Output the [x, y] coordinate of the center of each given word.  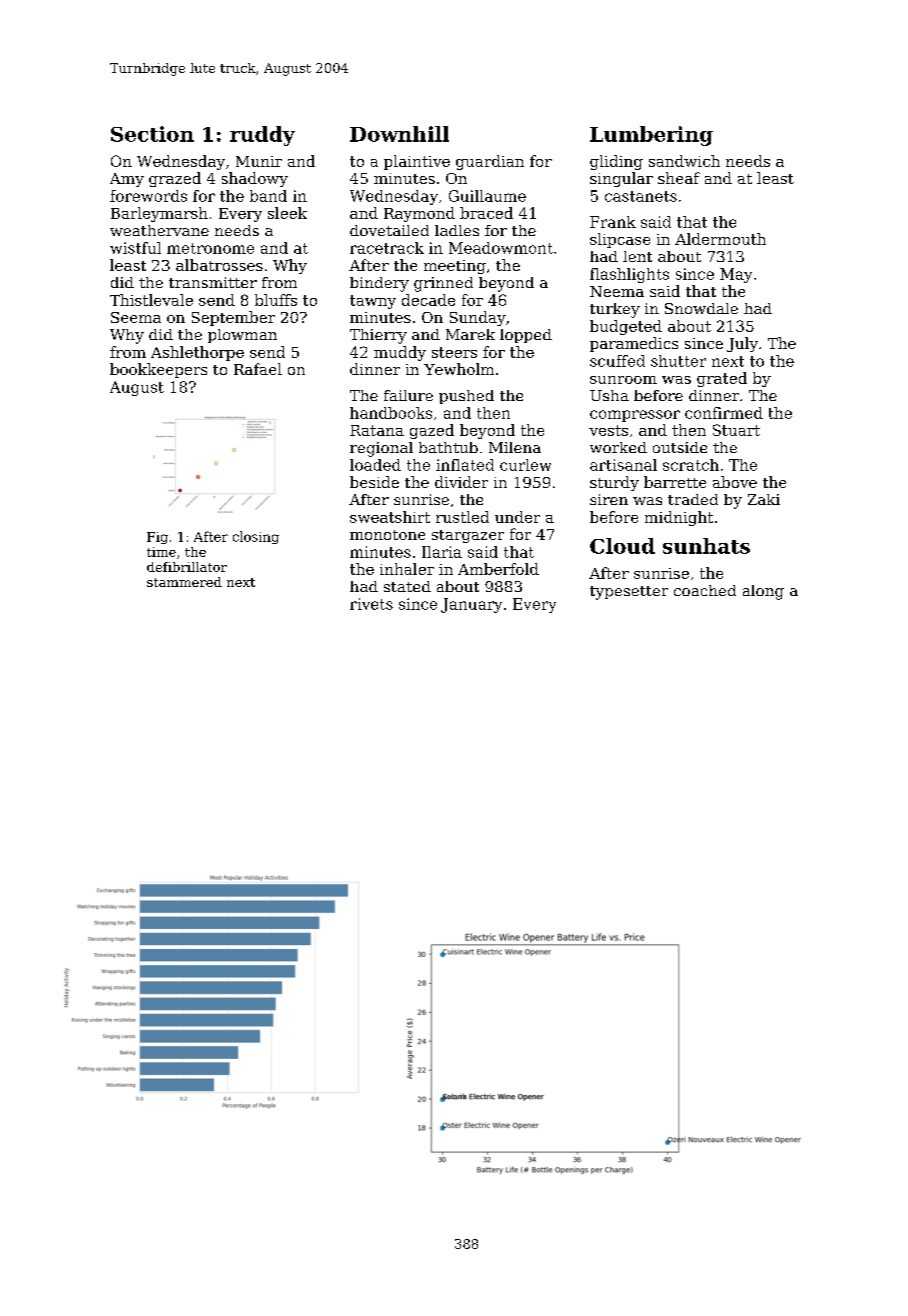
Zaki [764, 499]
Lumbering [651, 136]
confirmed [724, 413]
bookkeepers [158, 370]
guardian [490, 162]
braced [486, 213]
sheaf [679, 178]
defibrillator [187, 567]
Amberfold [498, 569]
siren [609, 499]
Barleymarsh [159, 214]
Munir [259, 161]
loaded [375, 465]
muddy [400, 353]
